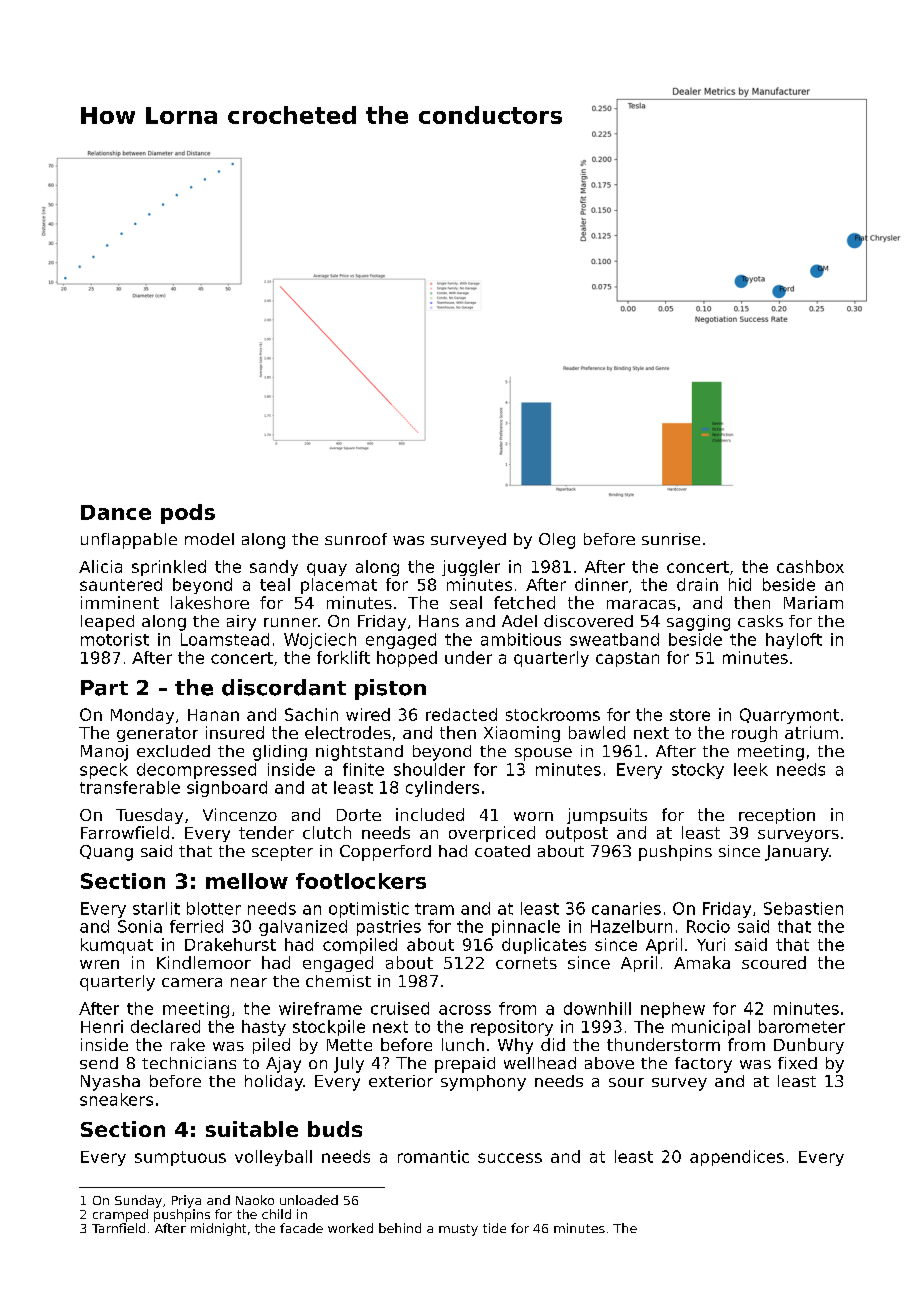  Describe the element at coordinates (597, 1008) in the document. I see `downhill` at that location.
